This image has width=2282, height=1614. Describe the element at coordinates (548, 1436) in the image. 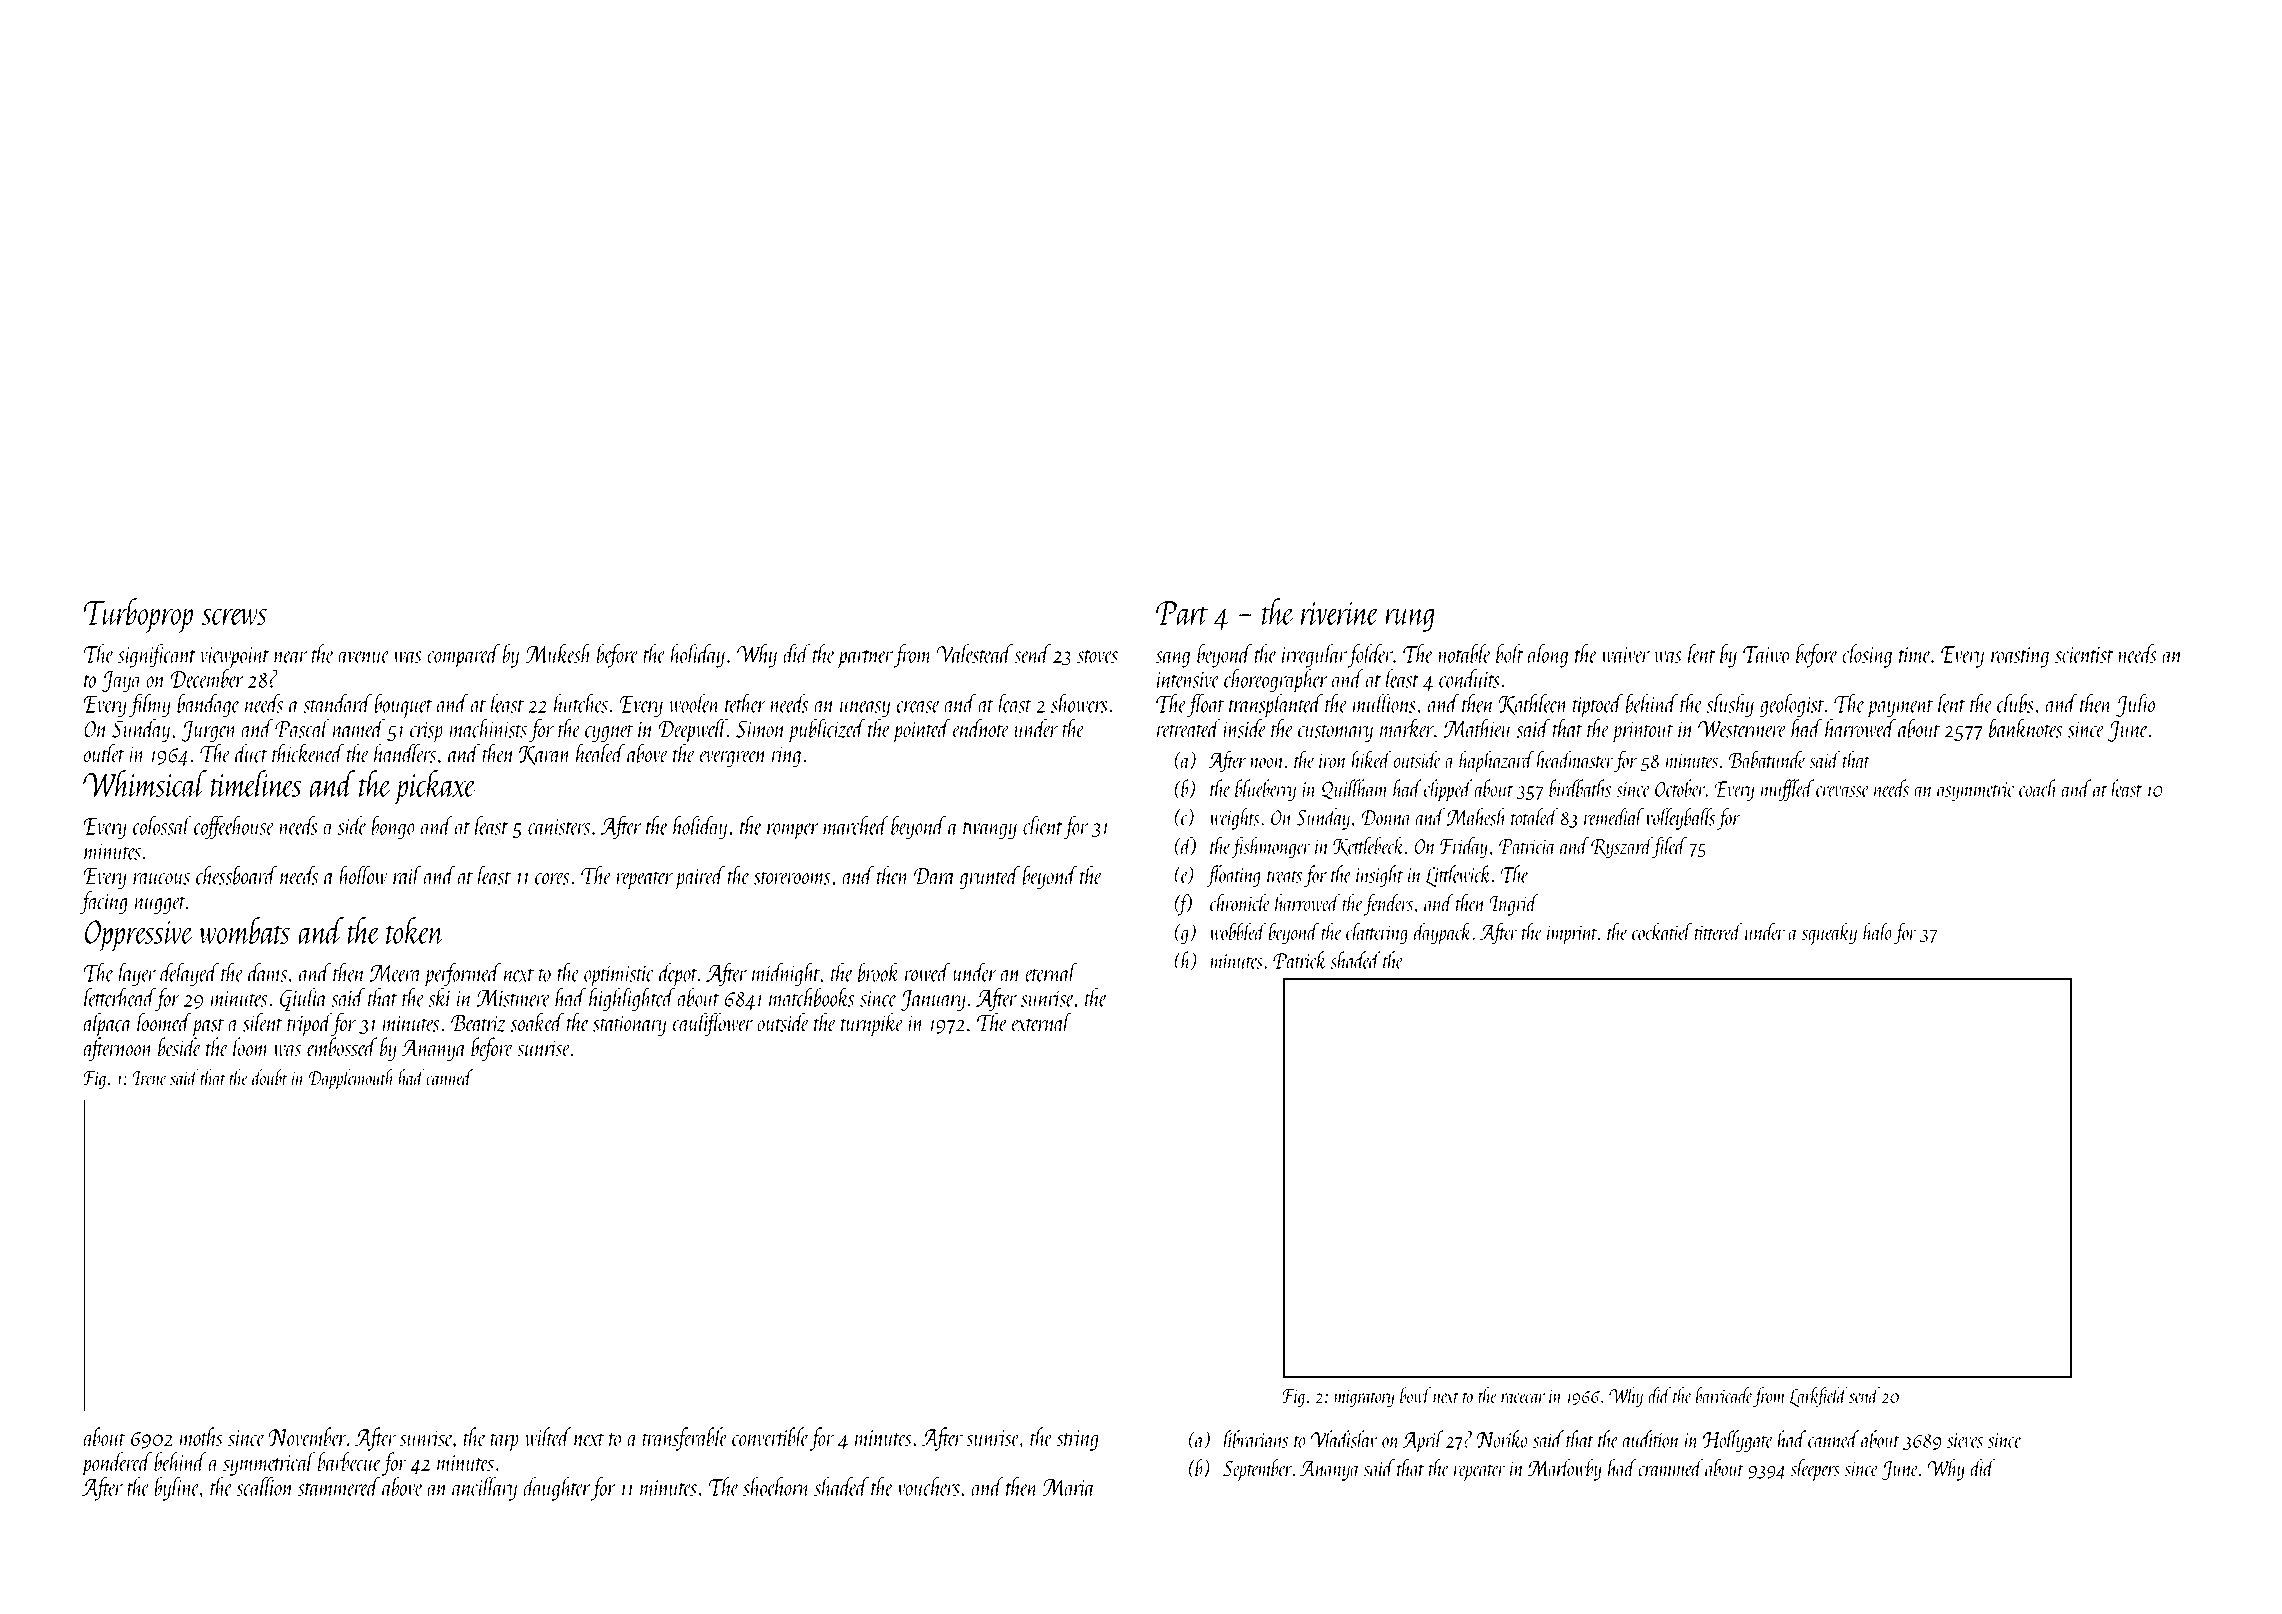

I see `wilted` at that location.
